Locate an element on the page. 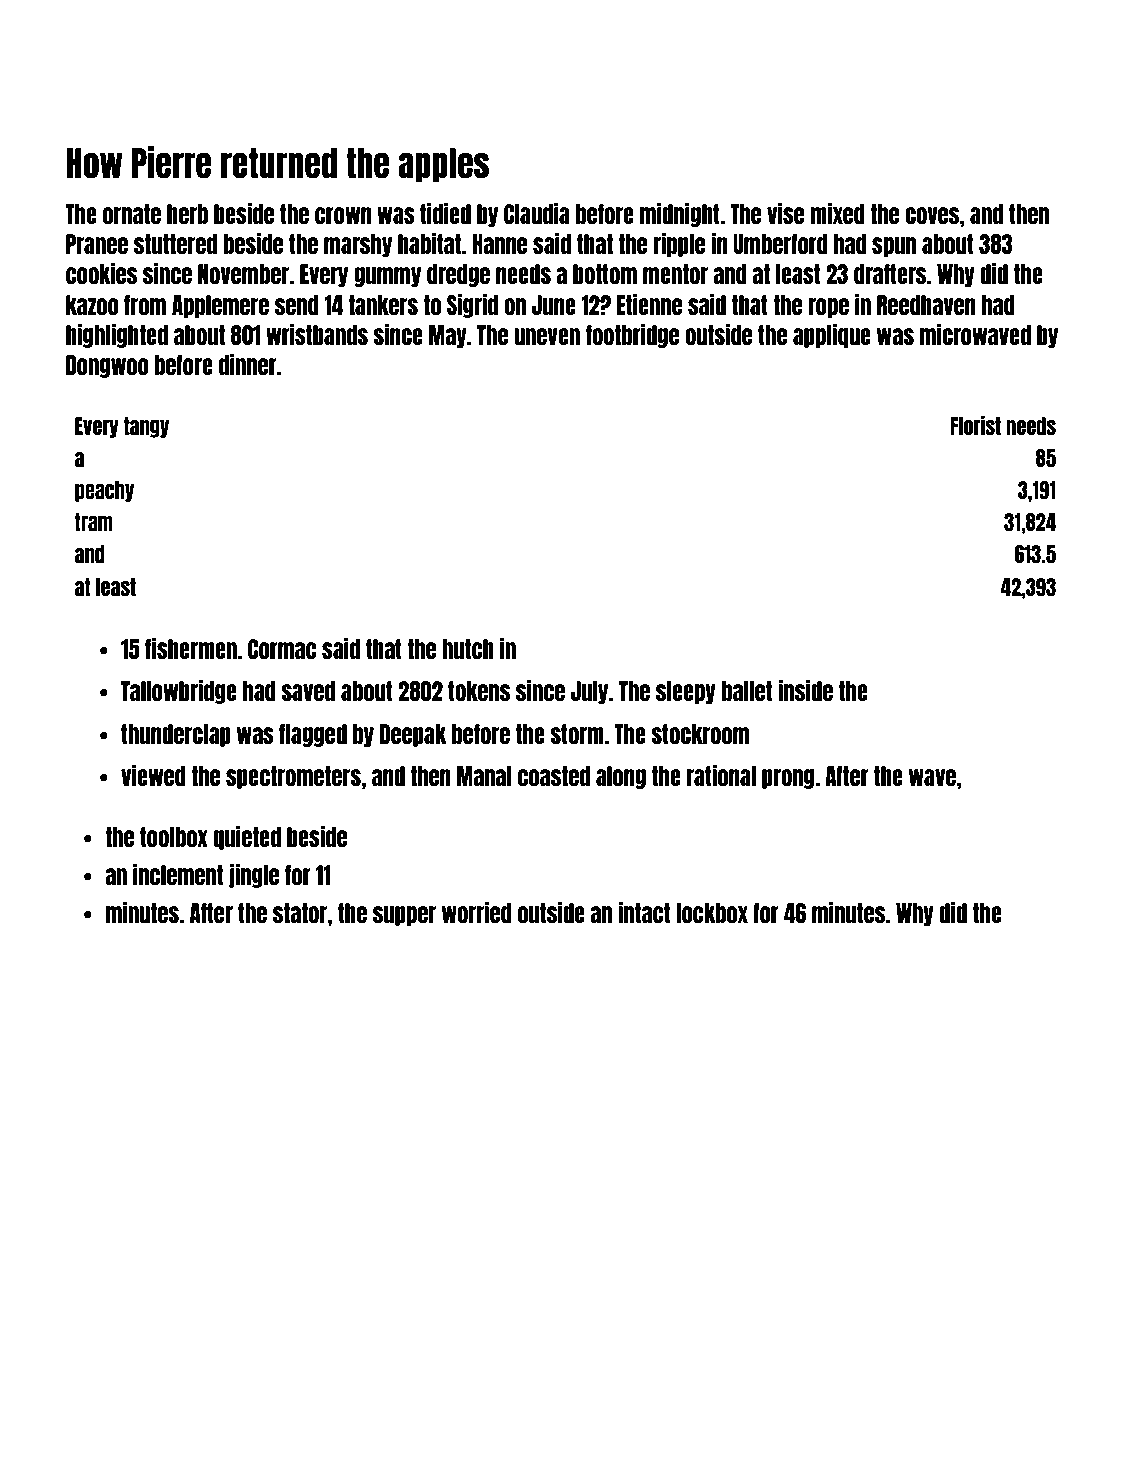 Image resolution: width=1131 pixels, height=1463 pixels. Florist is located at coordinates (975, 425).
